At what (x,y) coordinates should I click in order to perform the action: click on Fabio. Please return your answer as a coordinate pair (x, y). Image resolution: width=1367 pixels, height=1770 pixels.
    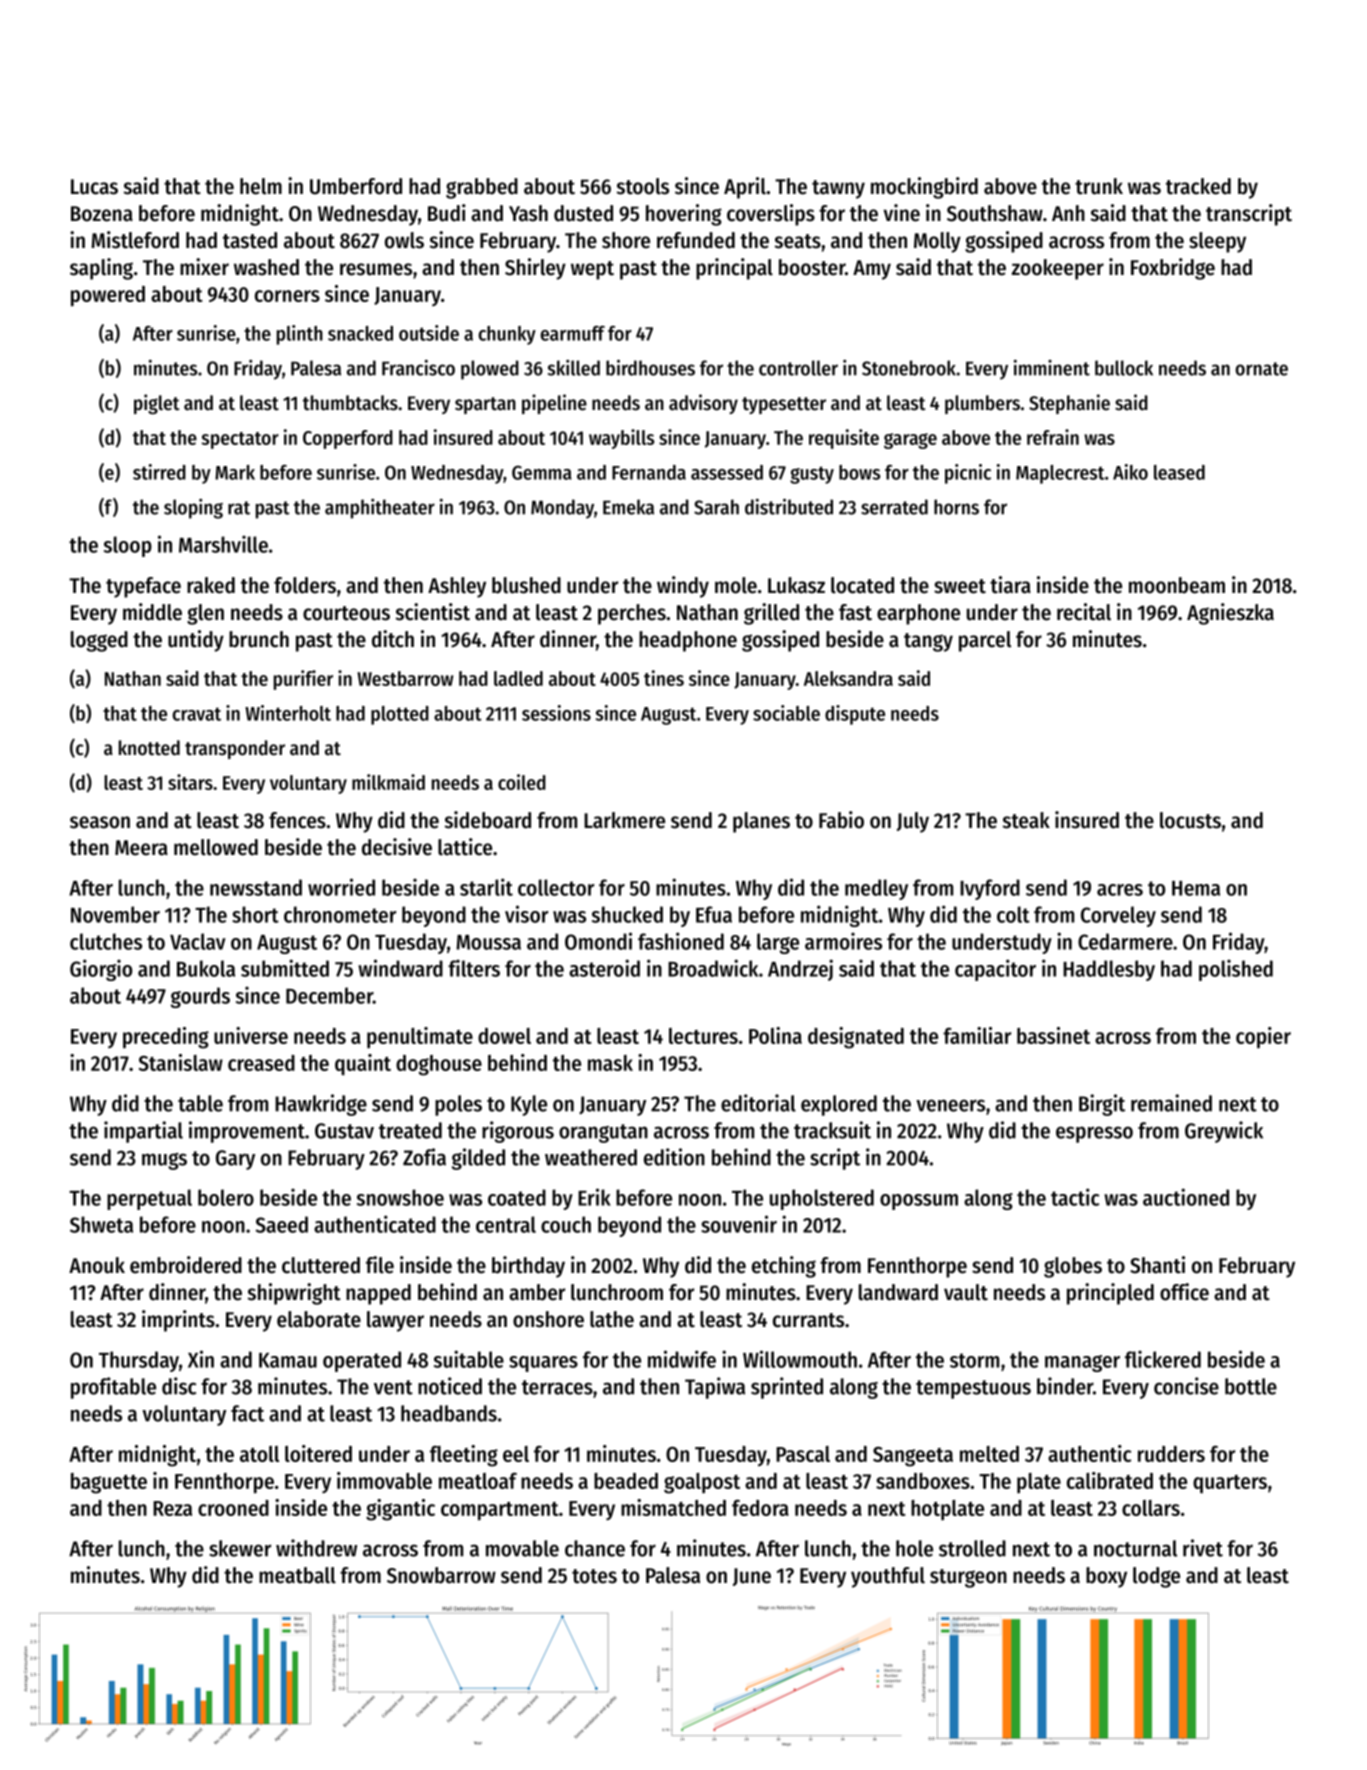
    Looking at the image, I should click on (841, 820).
